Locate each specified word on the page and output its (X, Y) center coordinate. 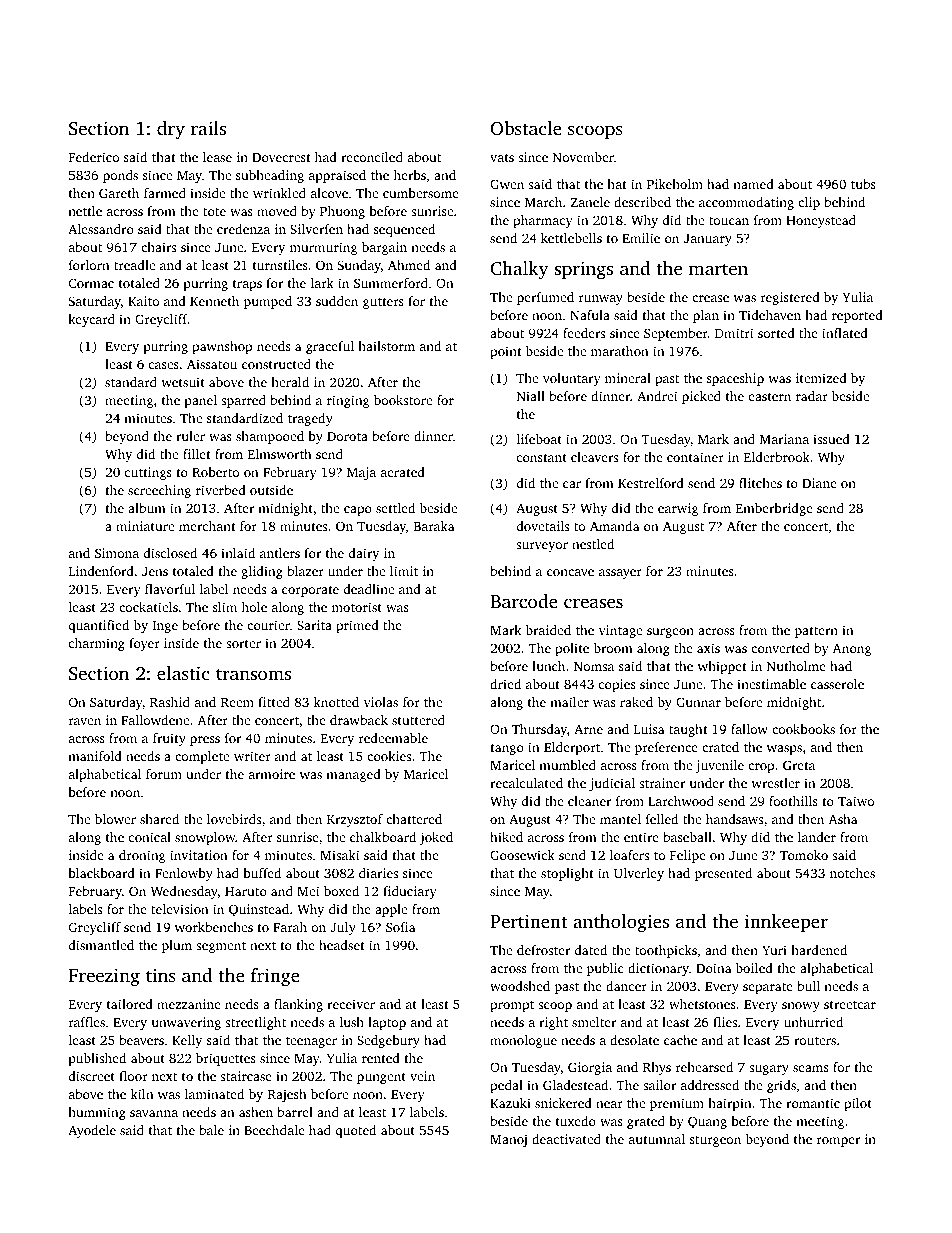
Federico (94, 157)
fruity (169, 739)
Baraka (434, 526)
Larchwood (681, 801)
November (583, 157)
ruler (190, 436)
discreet (92, 1076)
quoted (356, 1131)
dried (505, 684)
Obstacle (526, 128)
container (695, 457)
